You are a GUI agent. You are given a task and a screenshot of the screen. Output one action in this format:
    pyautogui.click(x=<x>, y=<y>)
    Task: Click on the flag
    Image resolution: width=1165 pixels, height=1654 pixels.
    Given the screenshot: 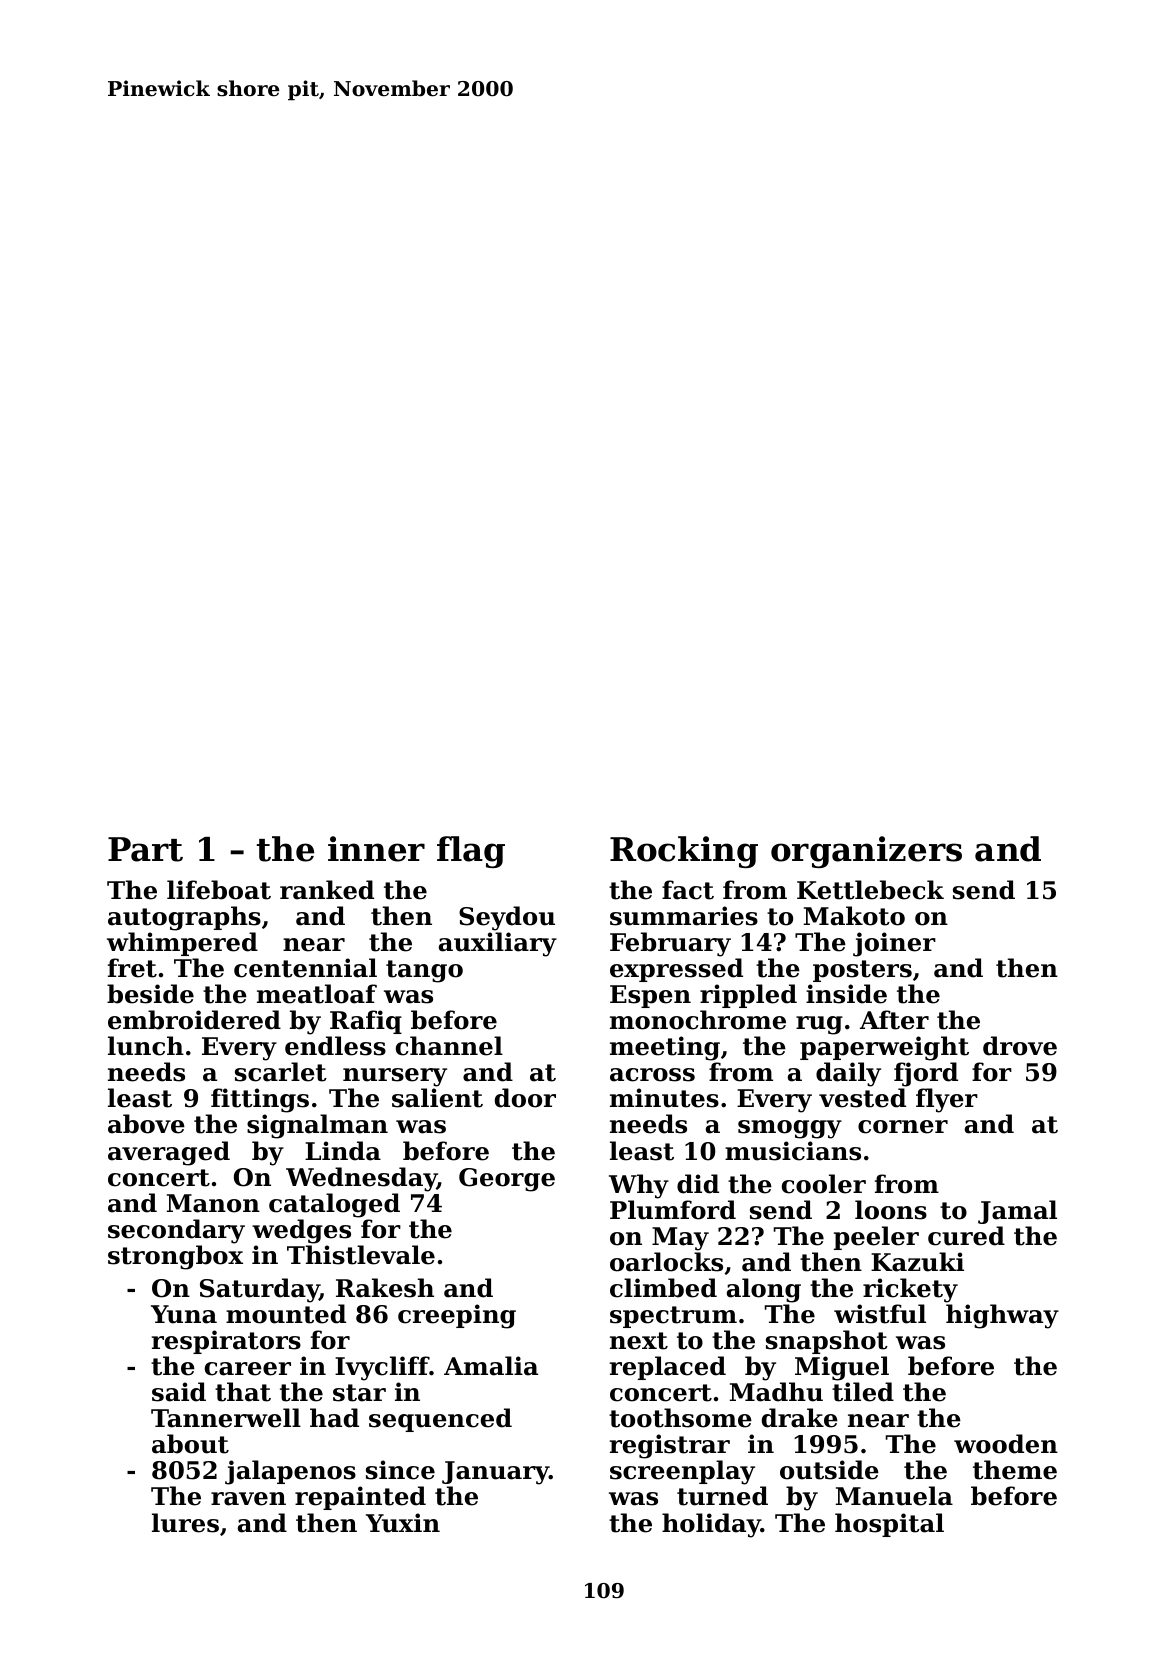 What is the action you would take?
    pyautogui.click(x=471, y=852)
